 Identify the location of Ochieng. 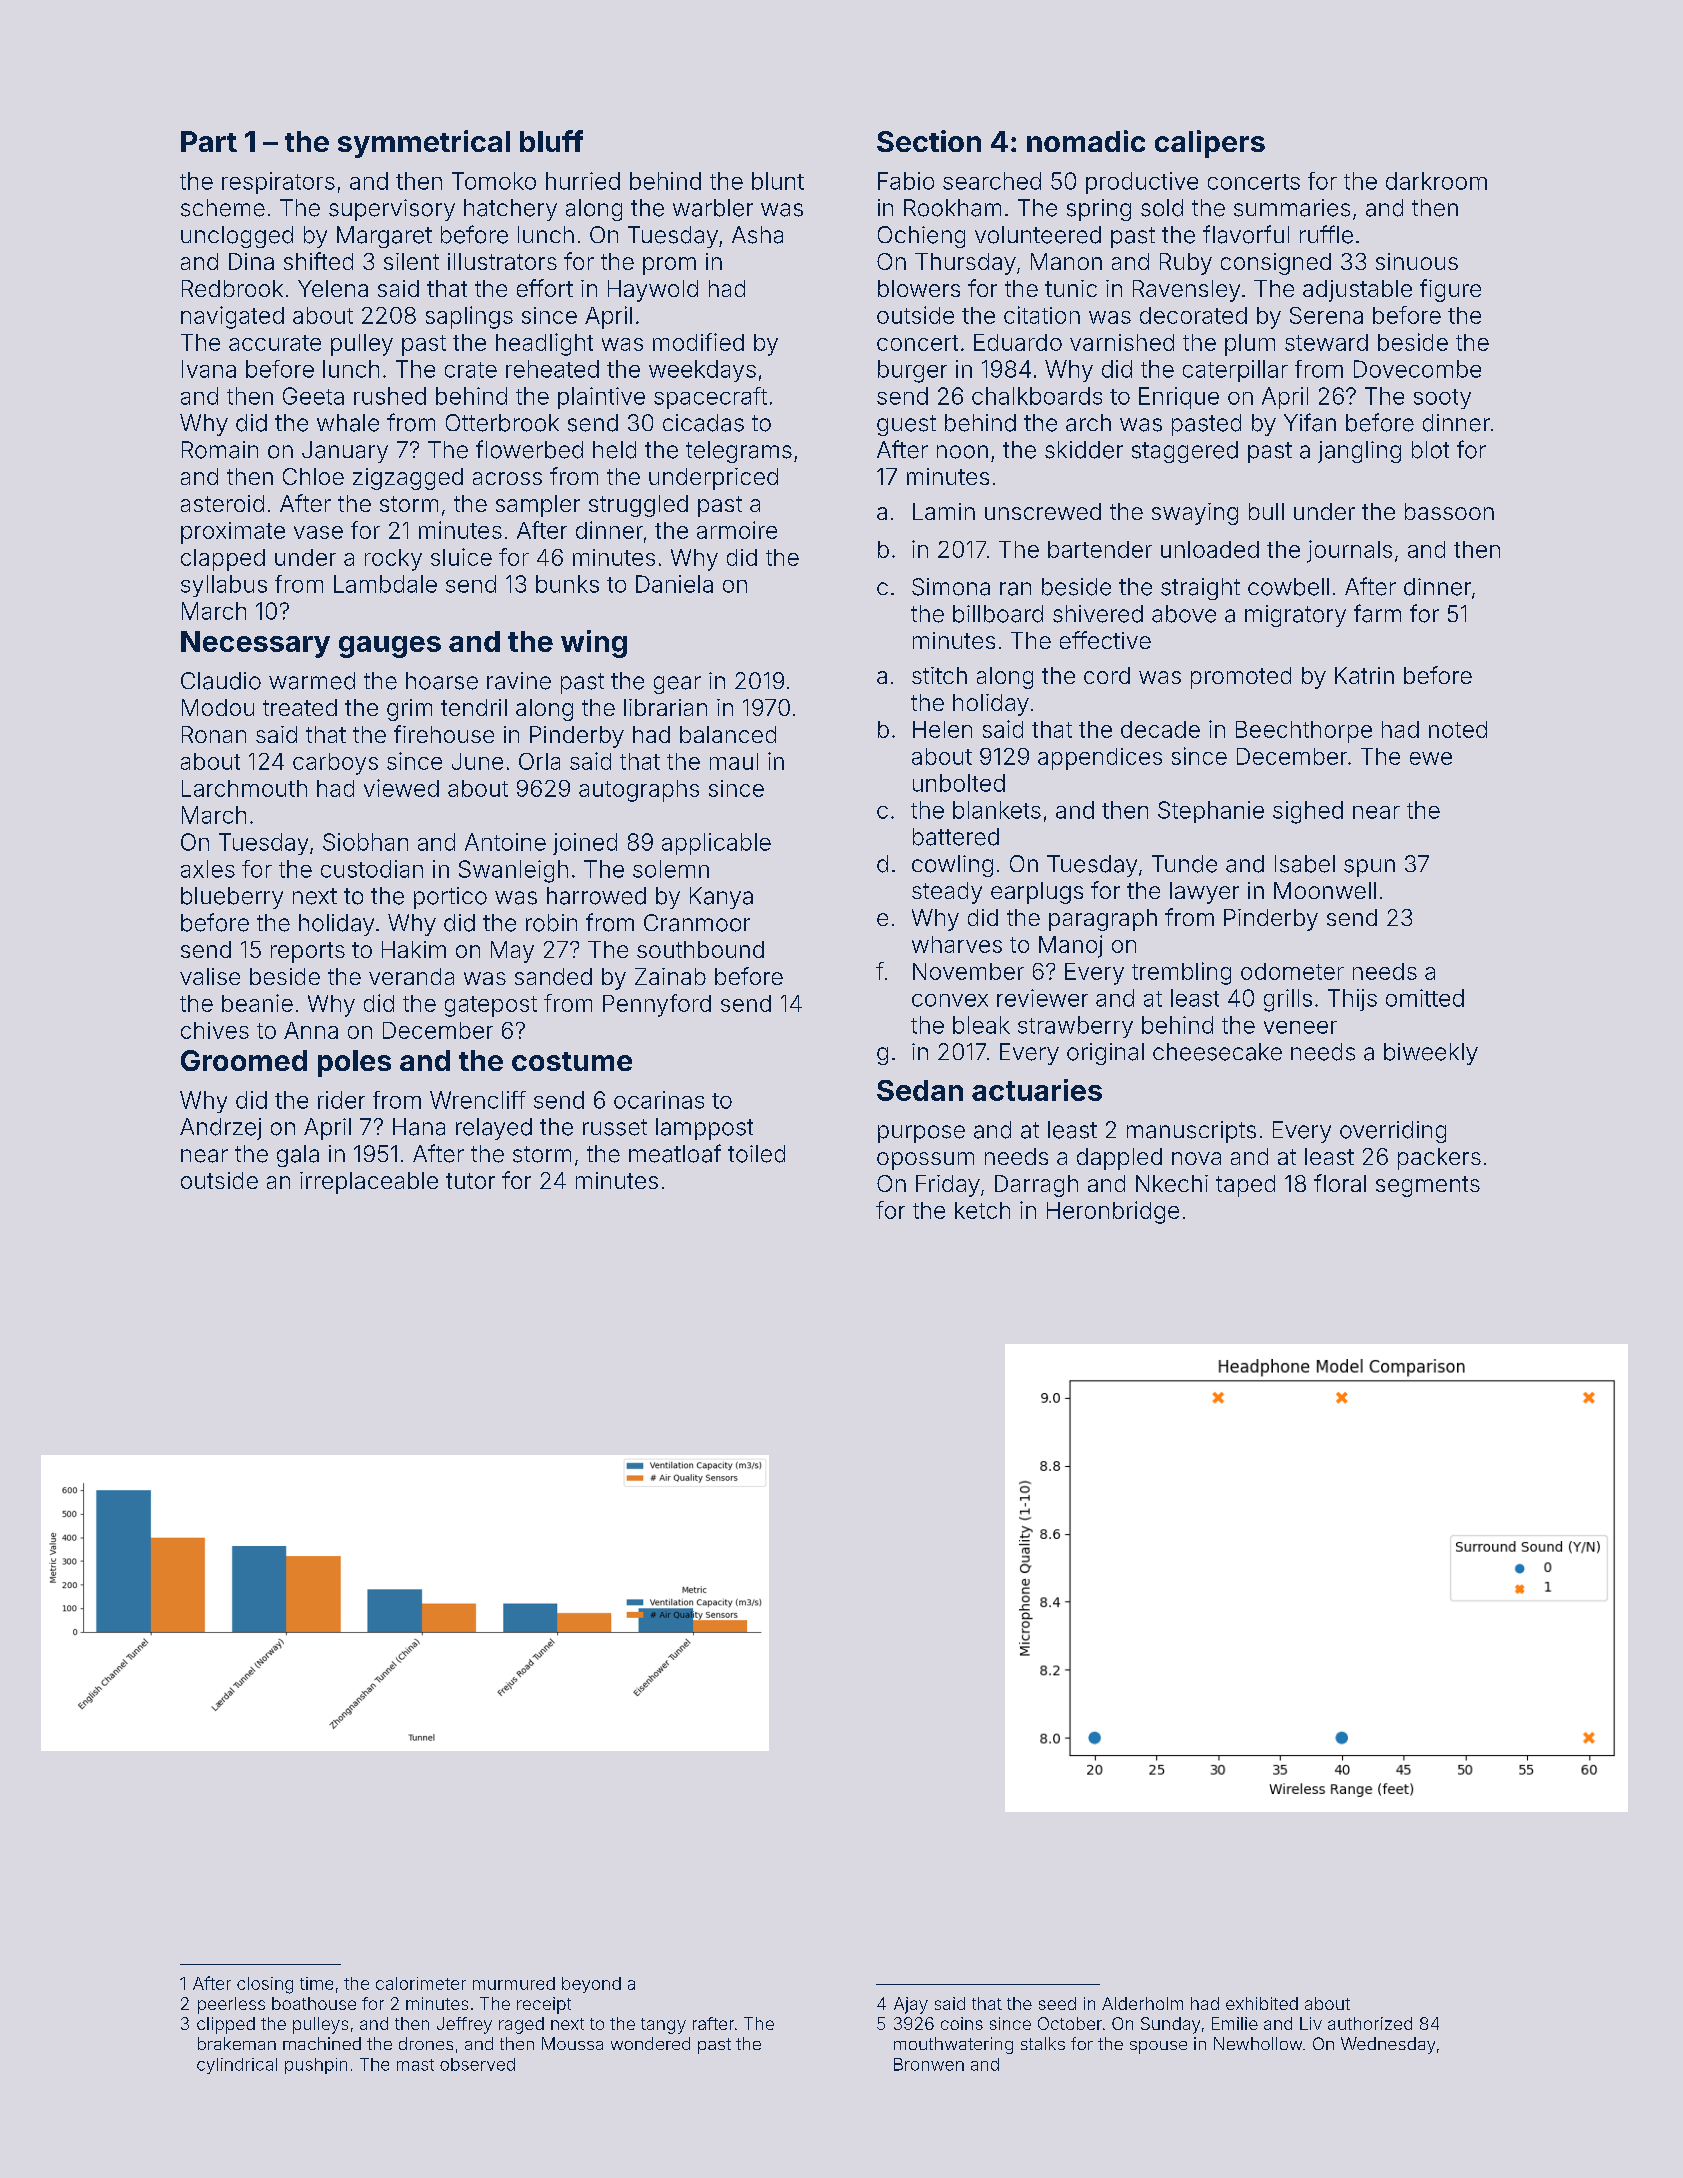
(921, 237).
